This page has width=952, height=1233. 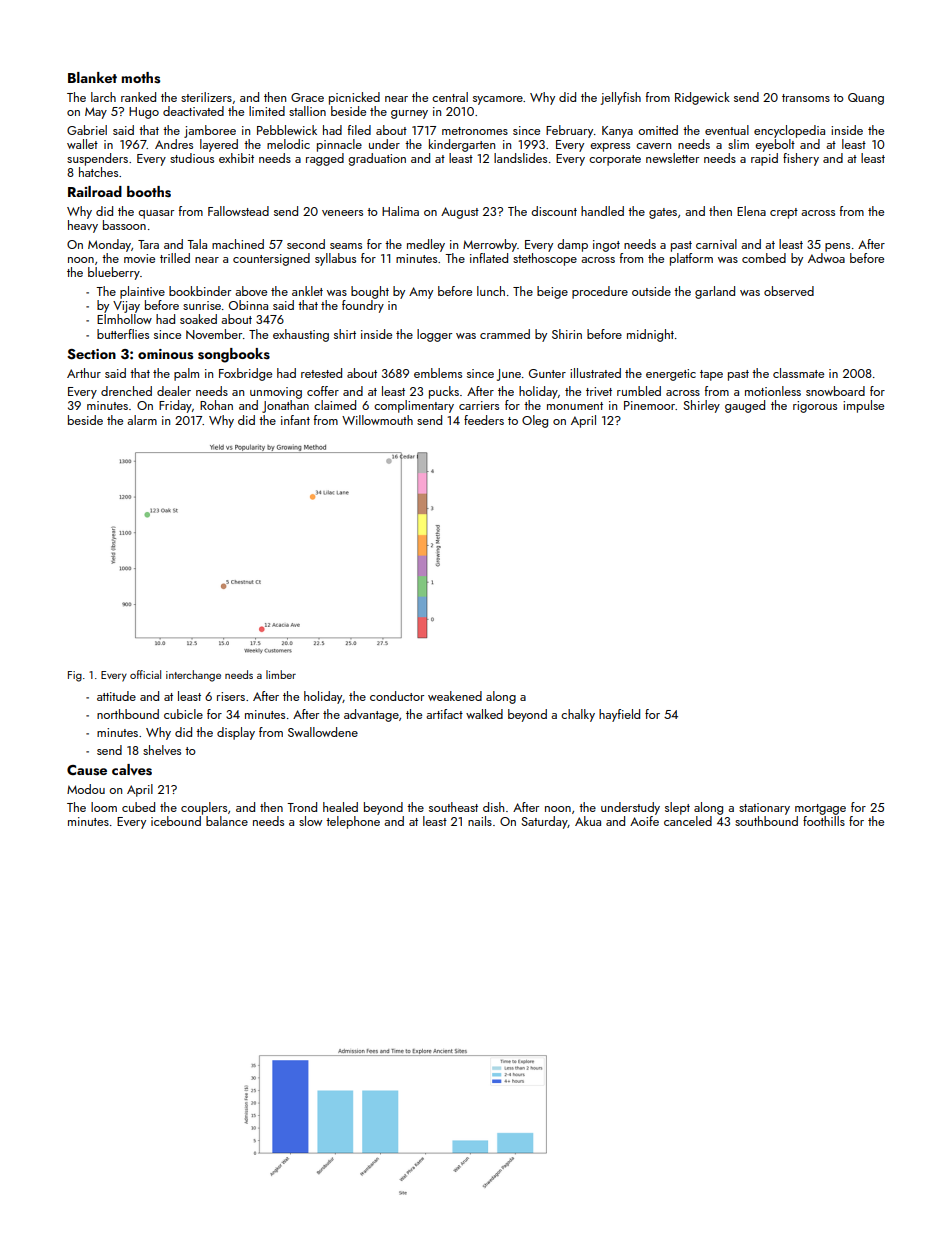 What do you see at coordinates (86, 789) in the page?
I see `Modou` at bounding box center [86, 789].
